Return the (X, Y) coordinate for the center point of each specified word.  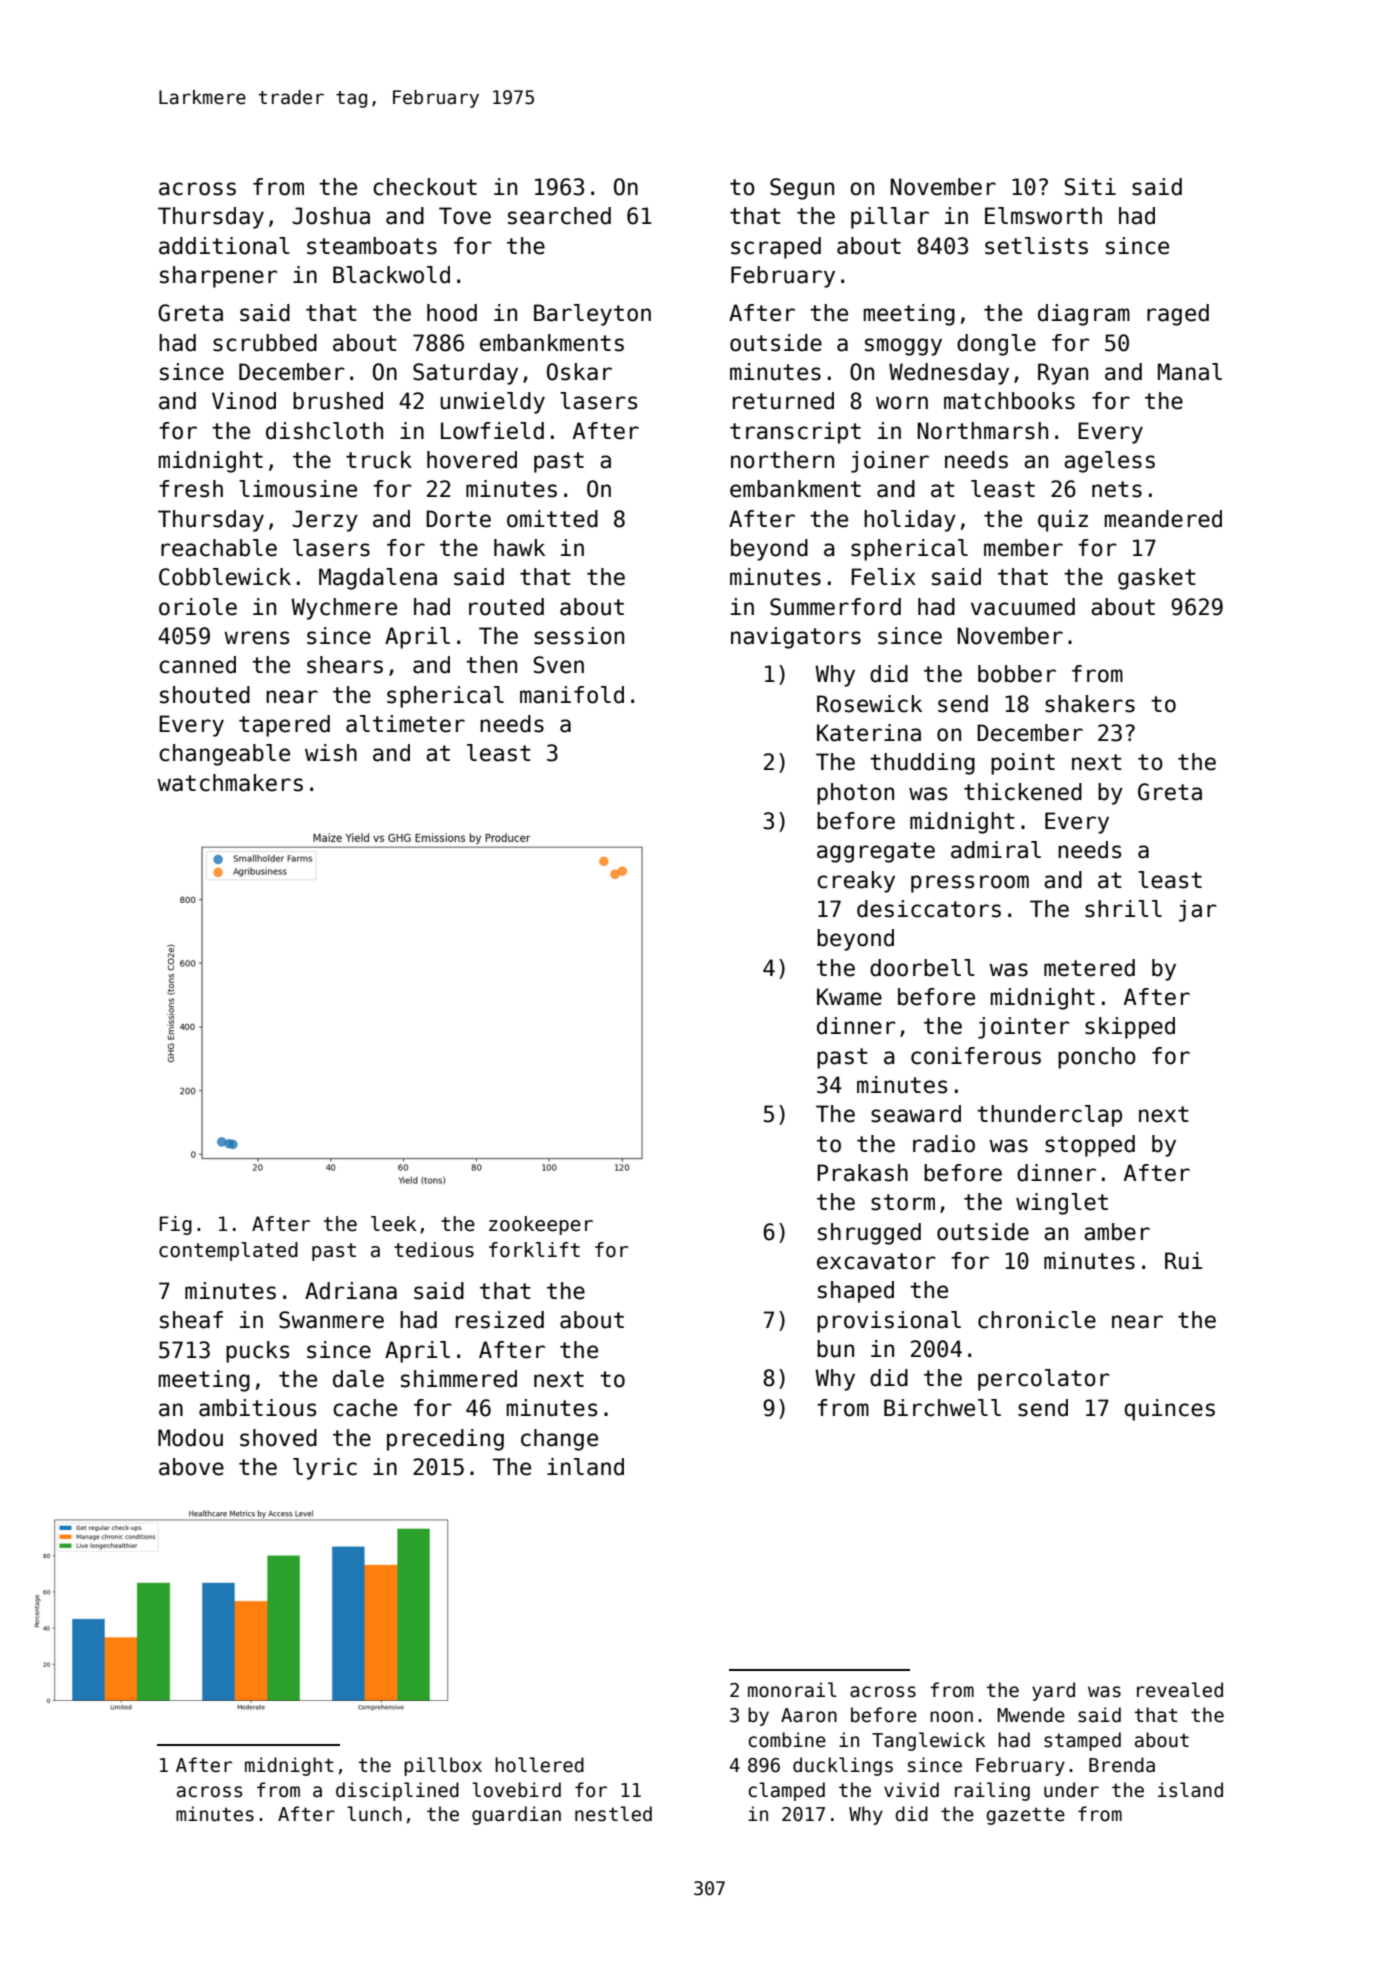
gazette (1025, 1816)
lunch (374, 1814)
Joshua (331, 216)
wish (331, 753)
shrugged (869, 1234)
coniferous (976, 1056)
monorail (792, 1690)
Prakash (862, 1173)
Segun (802, 189)
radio (944, 1144)
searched (559, 216)
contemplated (228, 1251)
